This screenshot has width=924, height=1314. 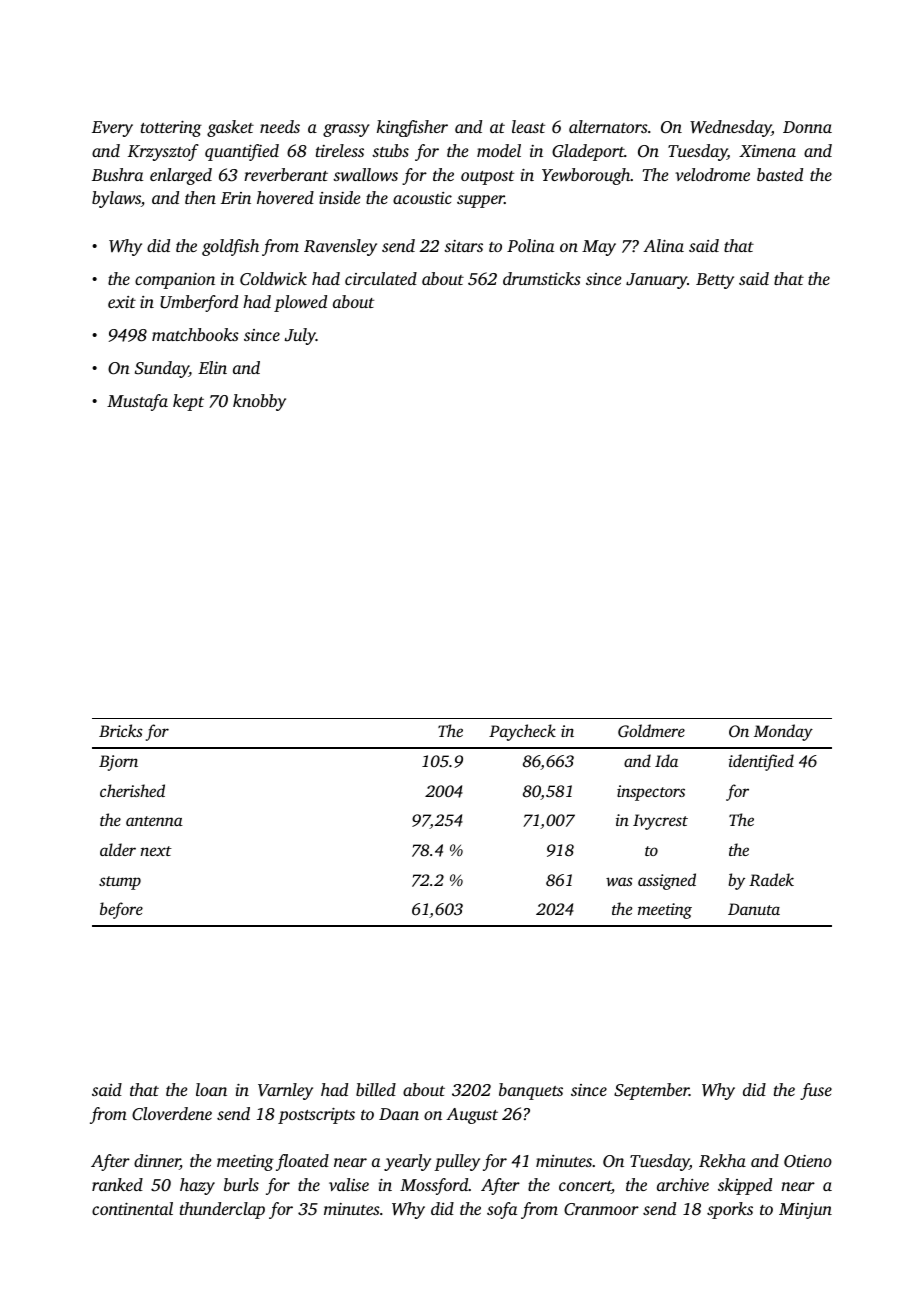 What do you see at coordinates (783, 732) in the screenshot?
I see `Monday` at bounding box center [783, 732].
